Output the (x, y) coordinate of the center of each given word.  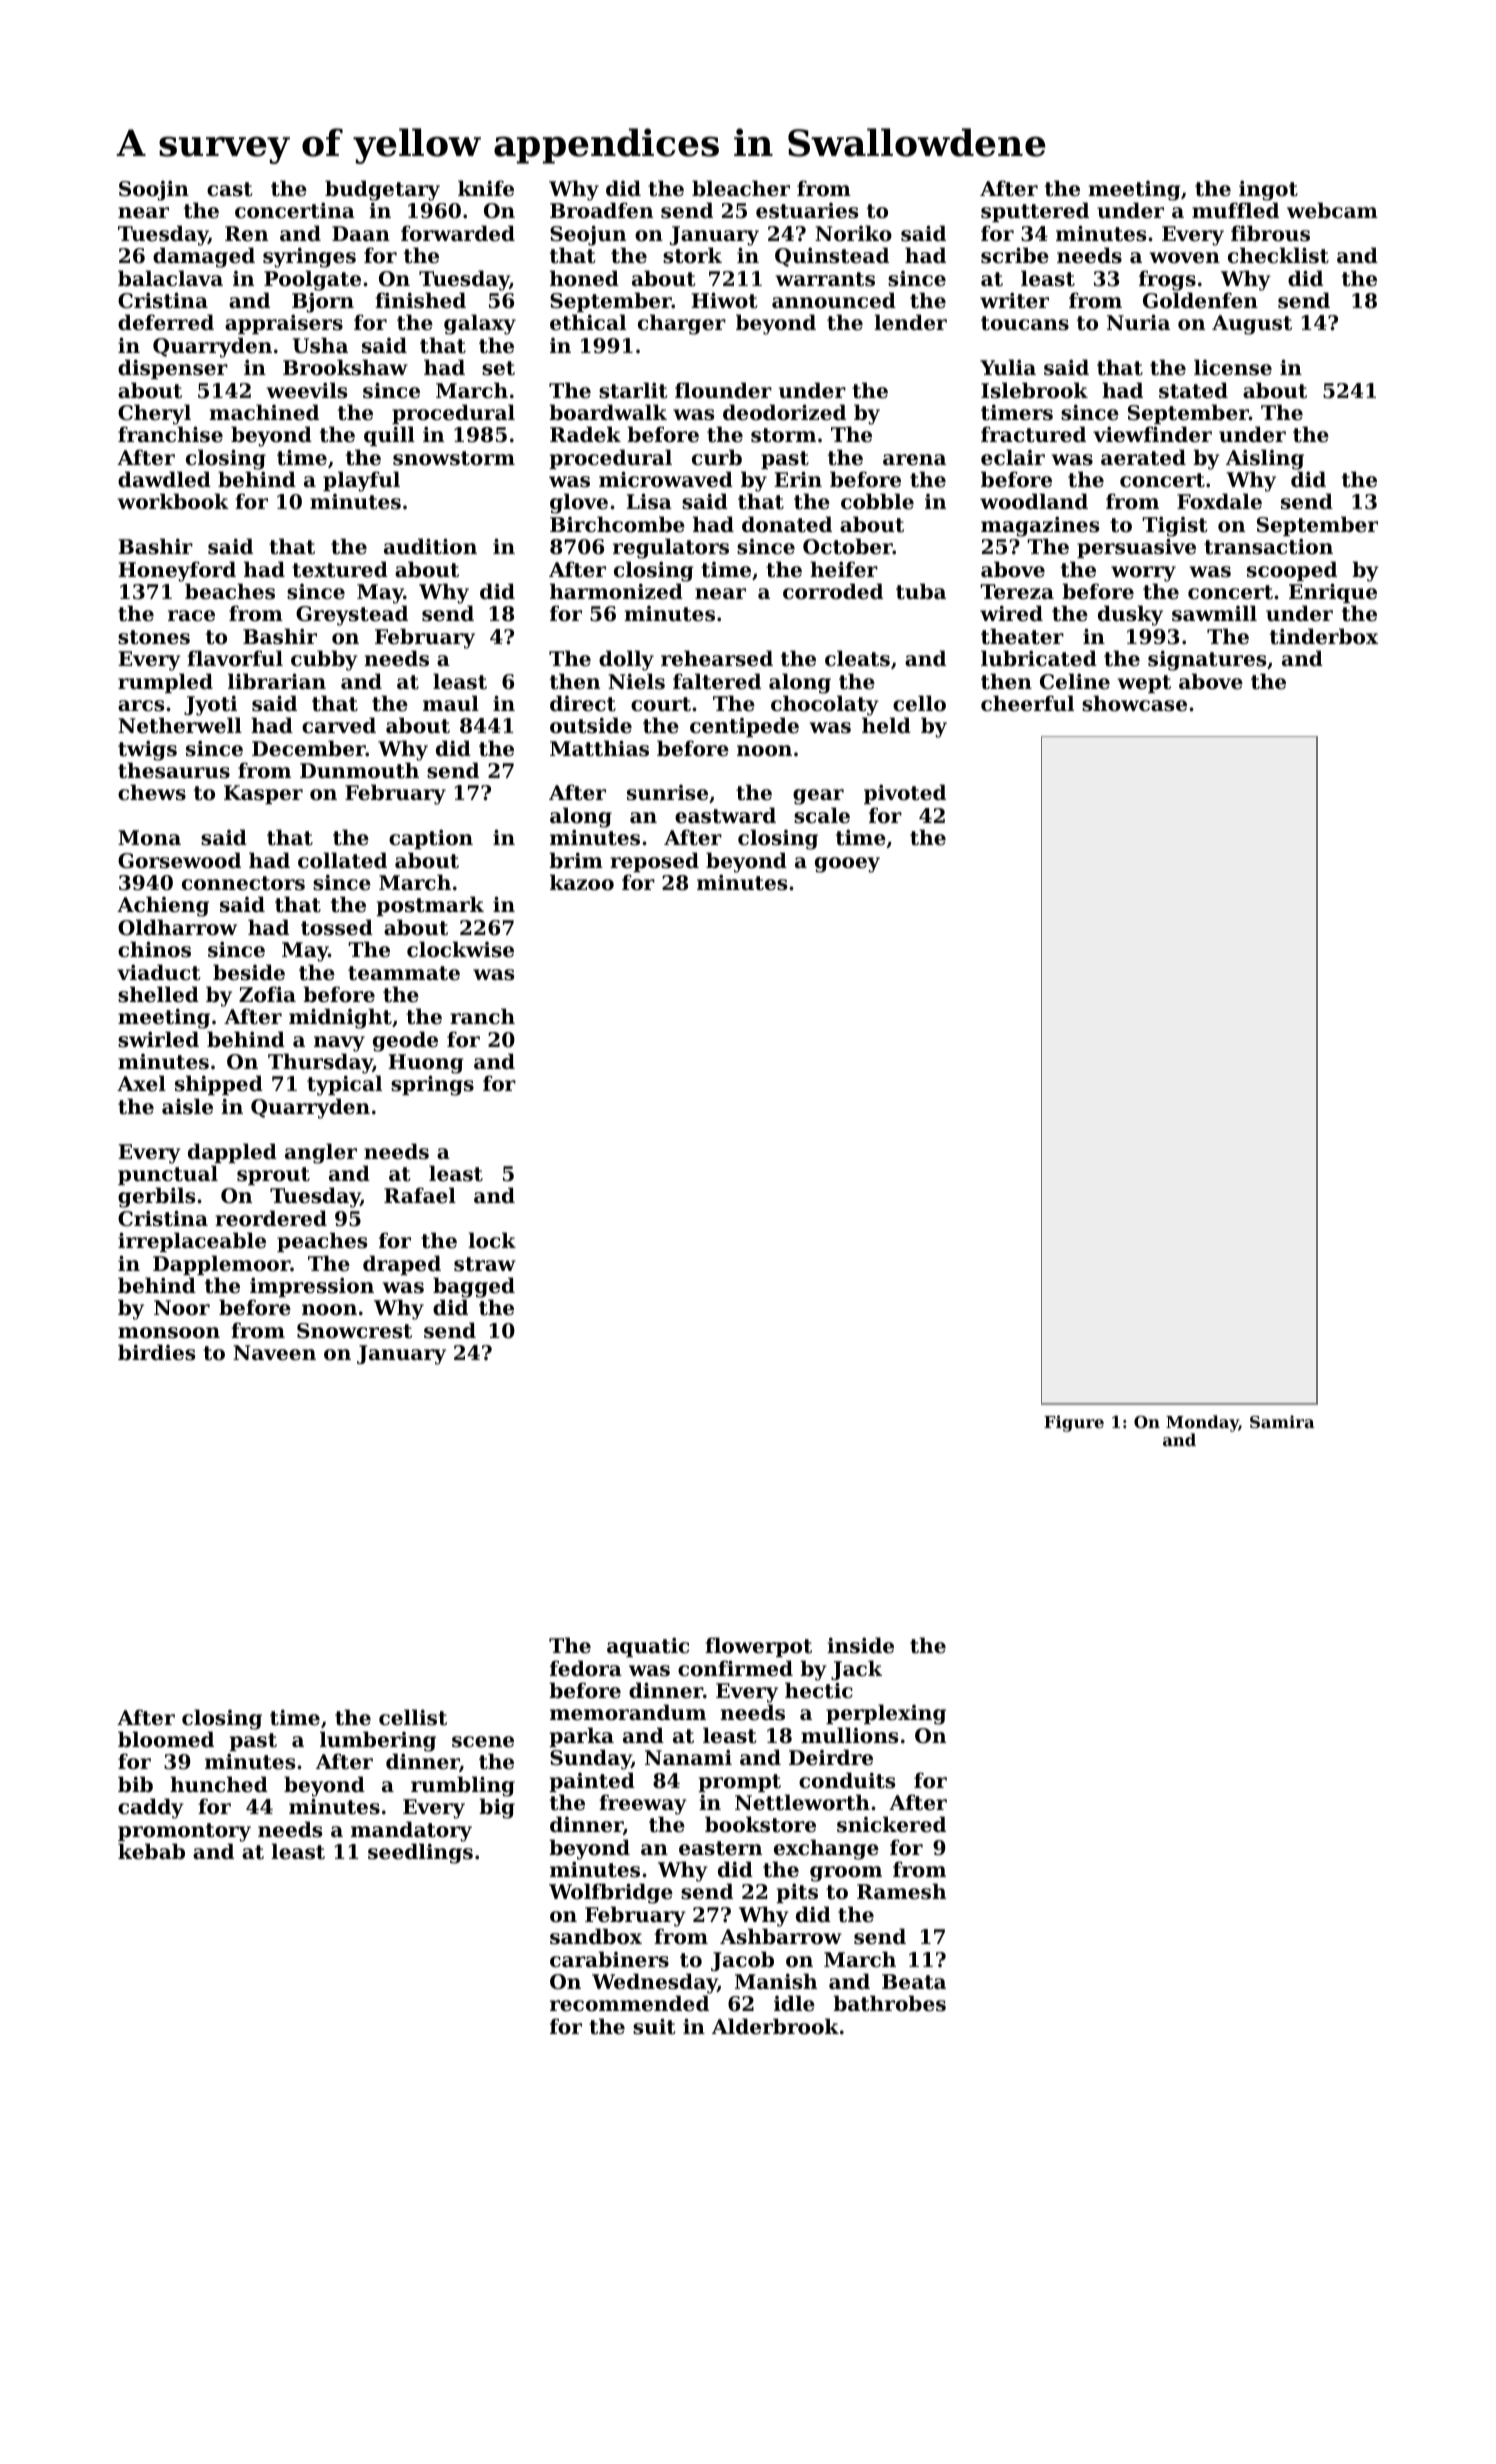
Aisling (1265, 459)
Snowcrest (354, 1331)
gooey (847, 865)
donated (787, 524)
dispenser (173, 369)
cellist (413, 1717)
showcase (1134, 703)
